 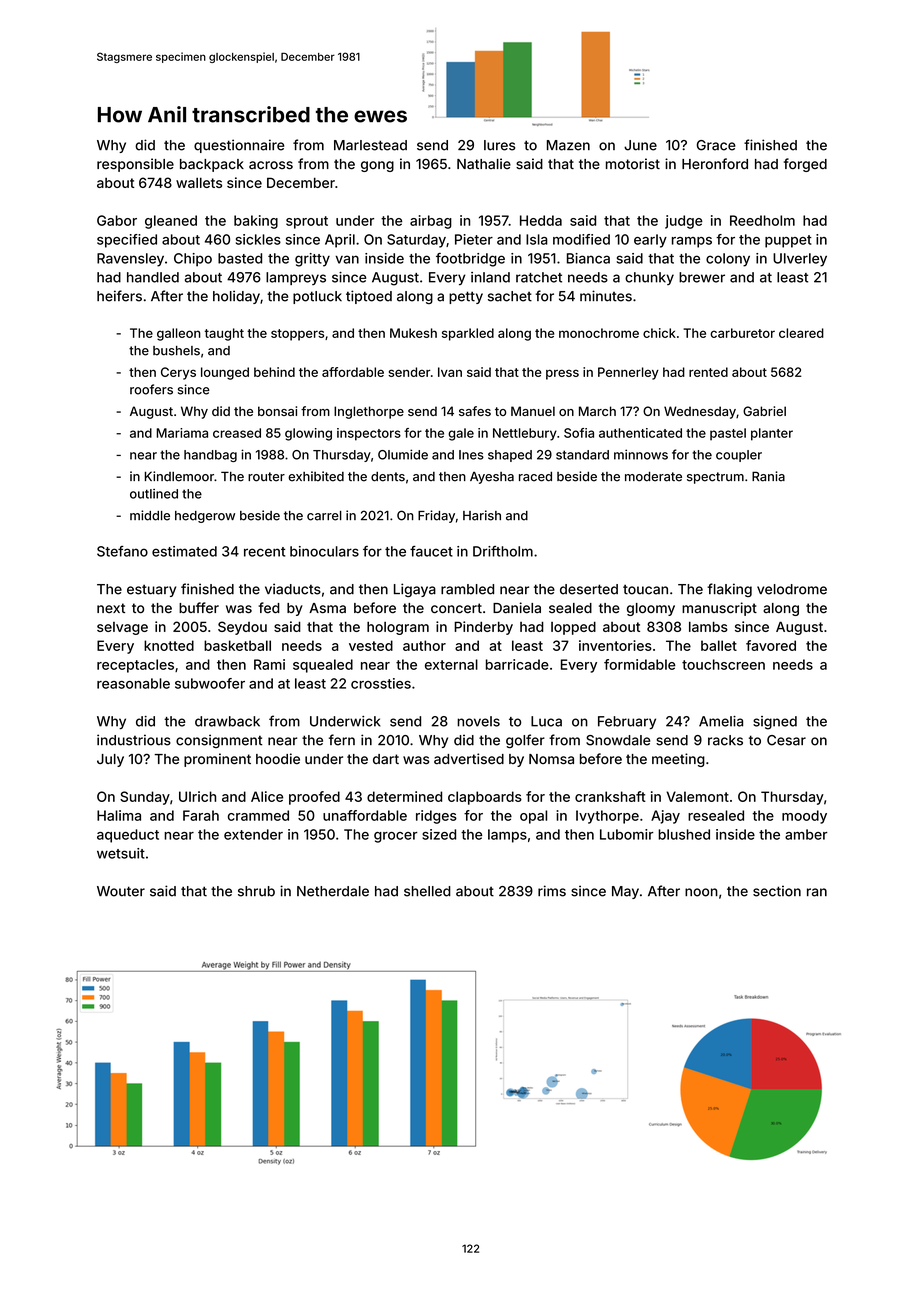 What do you see at coordinates (499, 145) in the screenshot?
I see `lures` at bounding box center [499, 145].
